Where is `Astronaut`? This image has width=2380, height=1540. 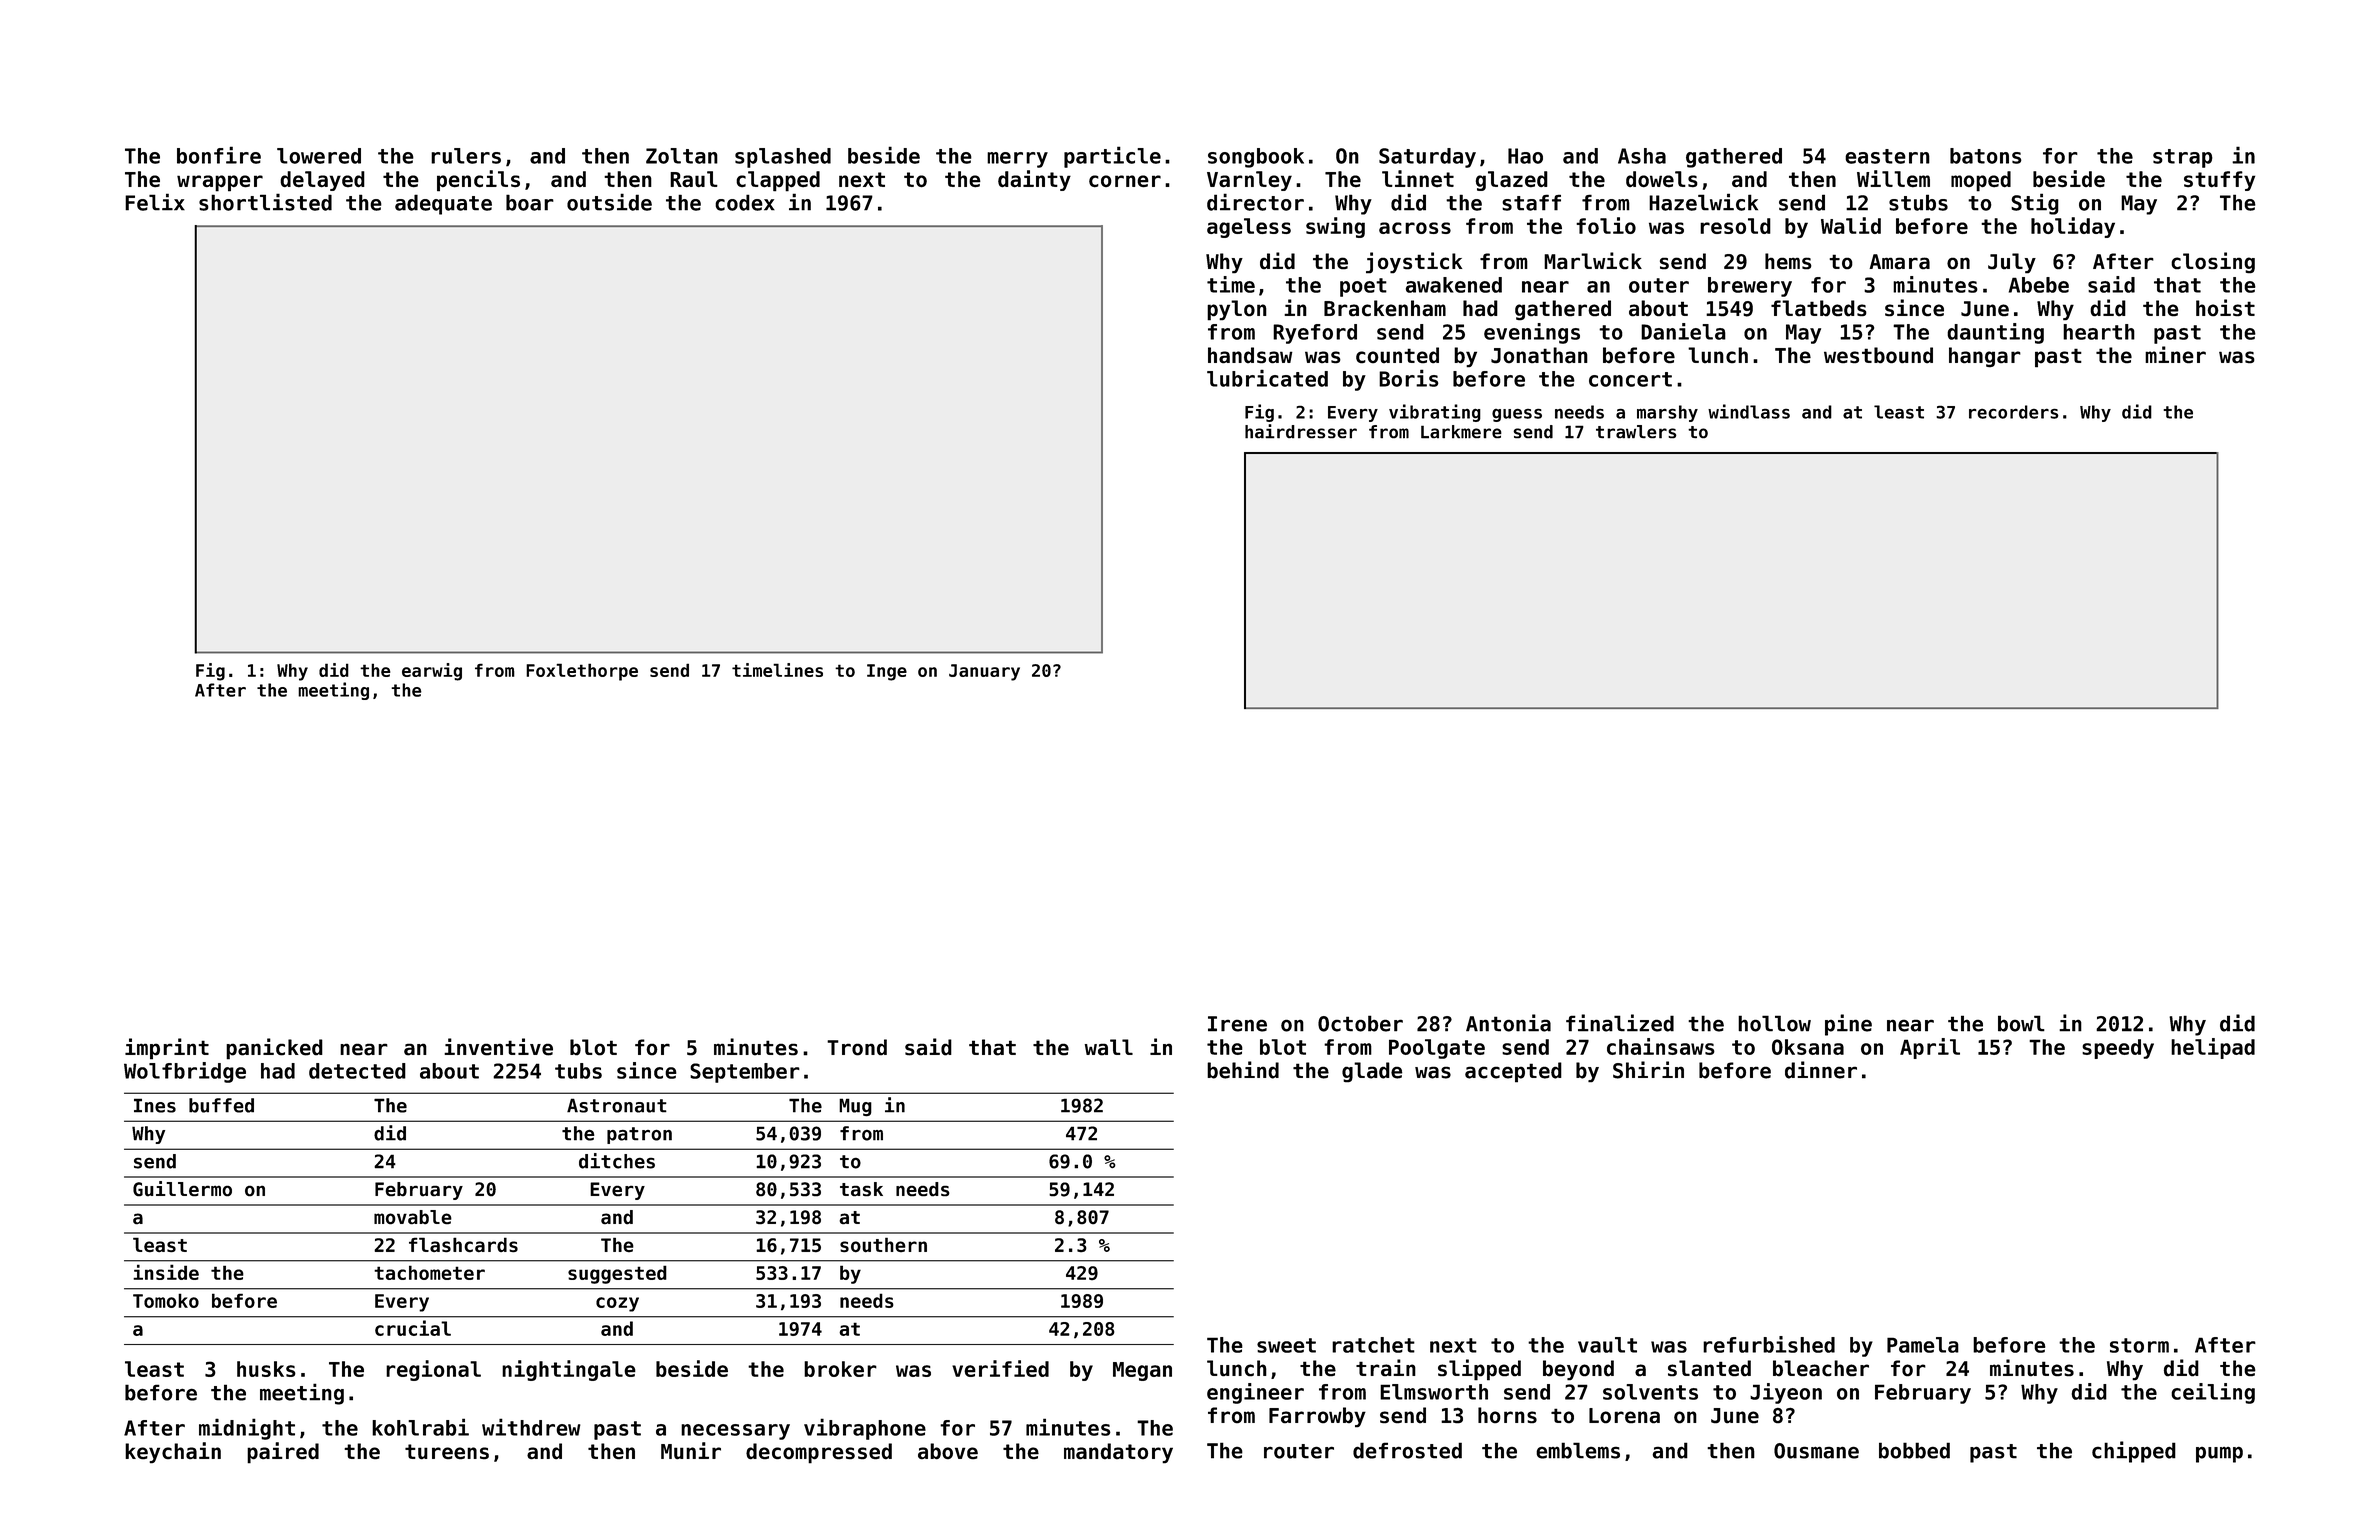 Astronaut is located at coordinates (617, 1105).
